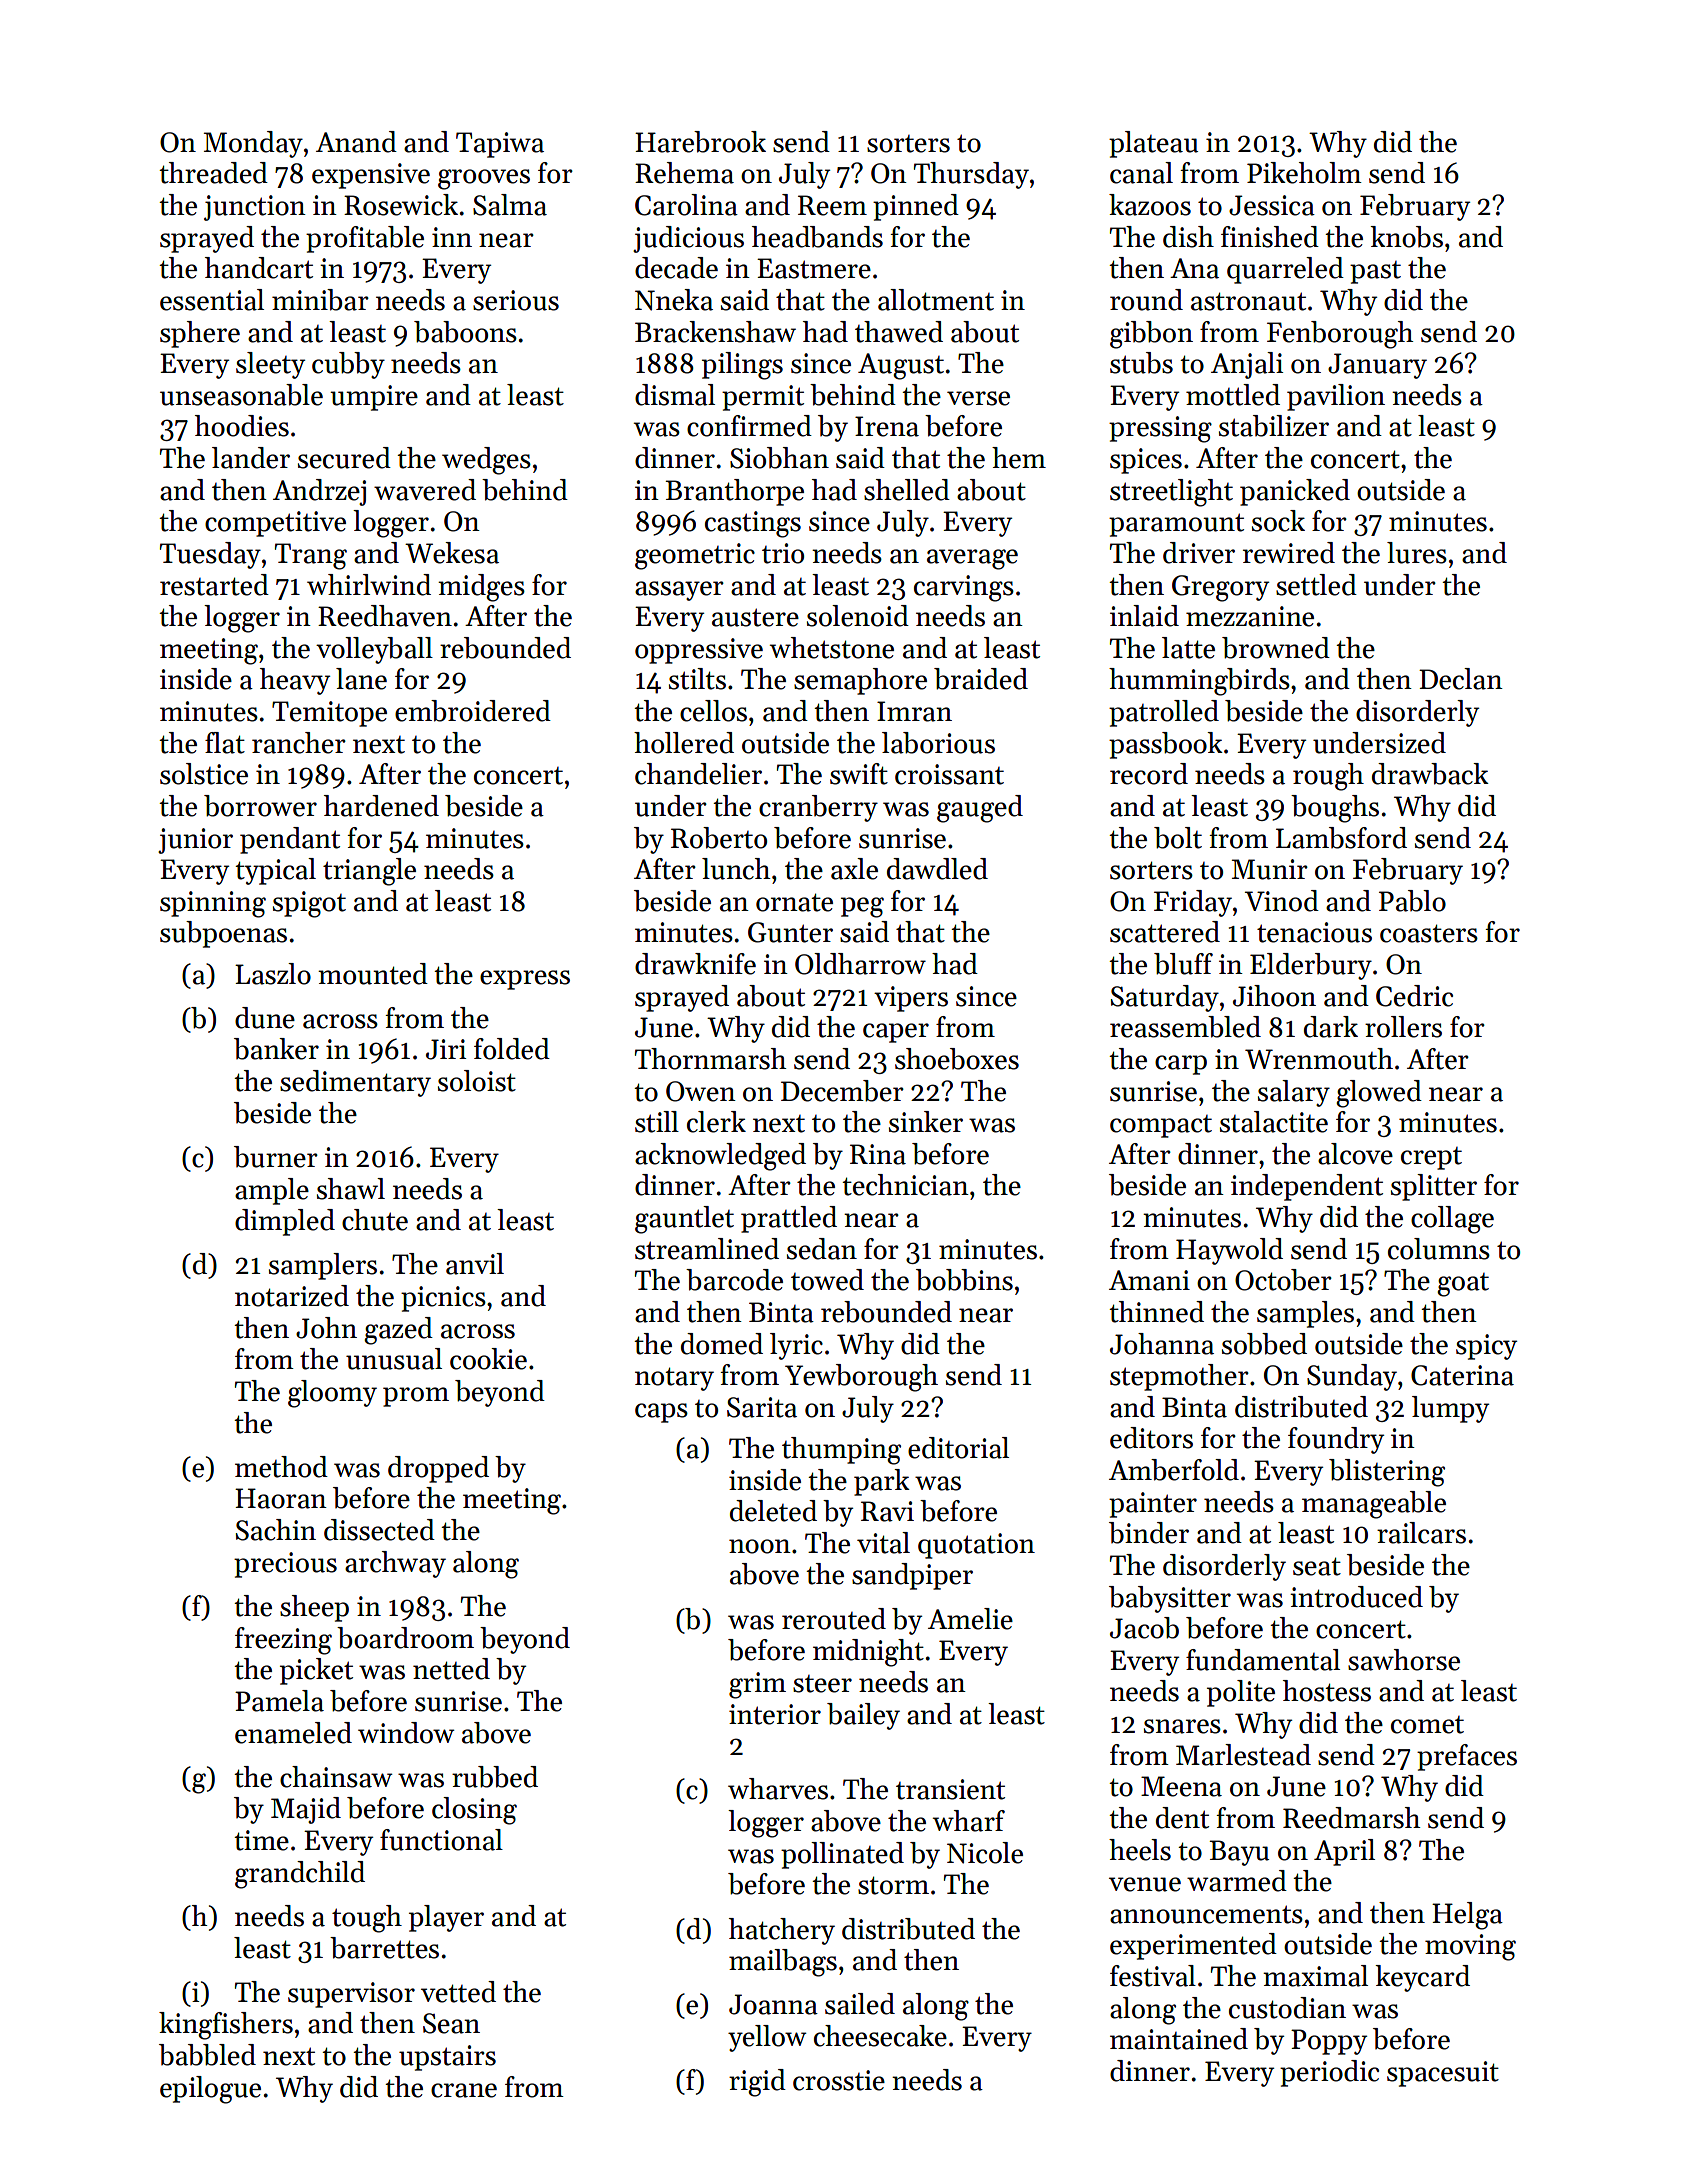 Image resolution: width=1683 pixels, height=2178 pixels. What do you see at coordinates (1406, 237) in the page?
I see `knobs` at bounding box center [1406, 237].
